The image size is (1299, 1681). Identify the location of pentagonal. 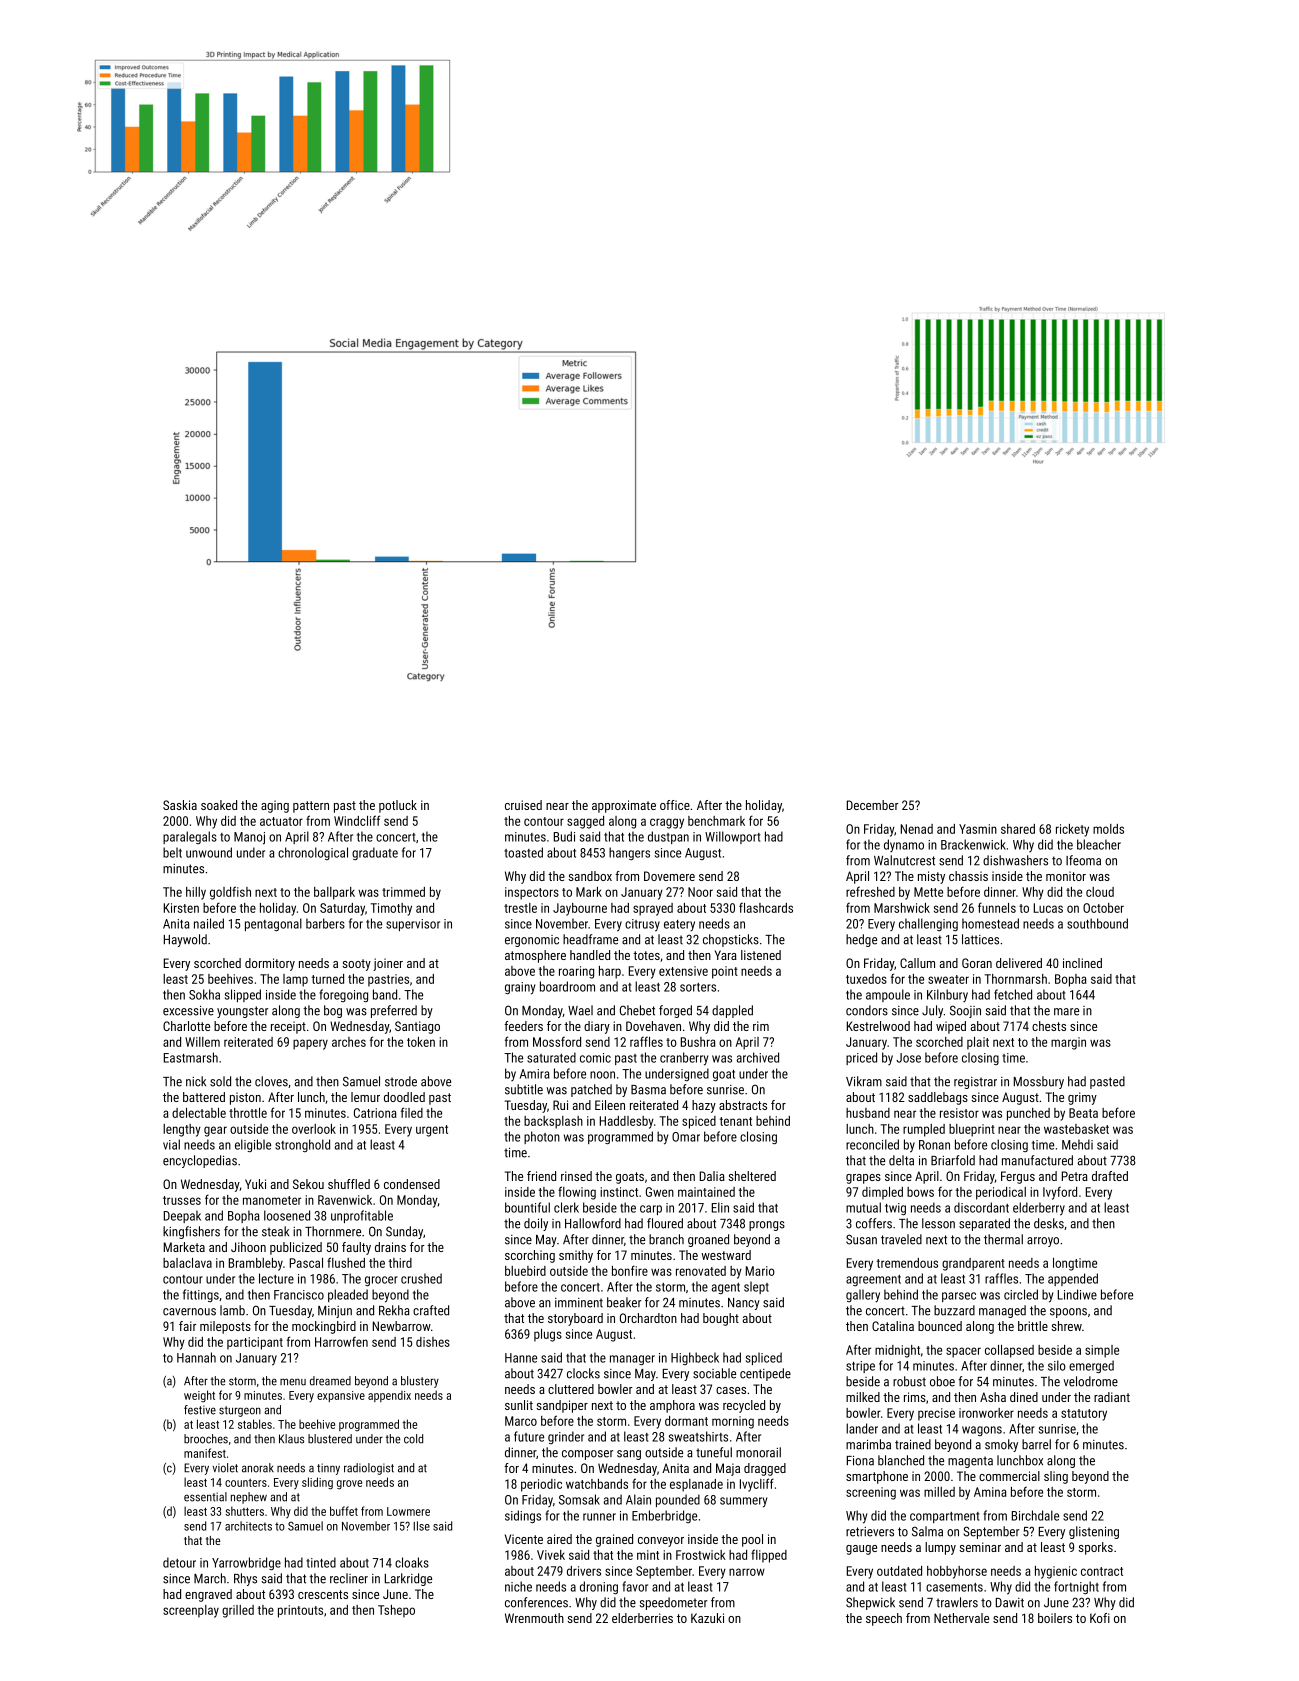
(273, 925).
